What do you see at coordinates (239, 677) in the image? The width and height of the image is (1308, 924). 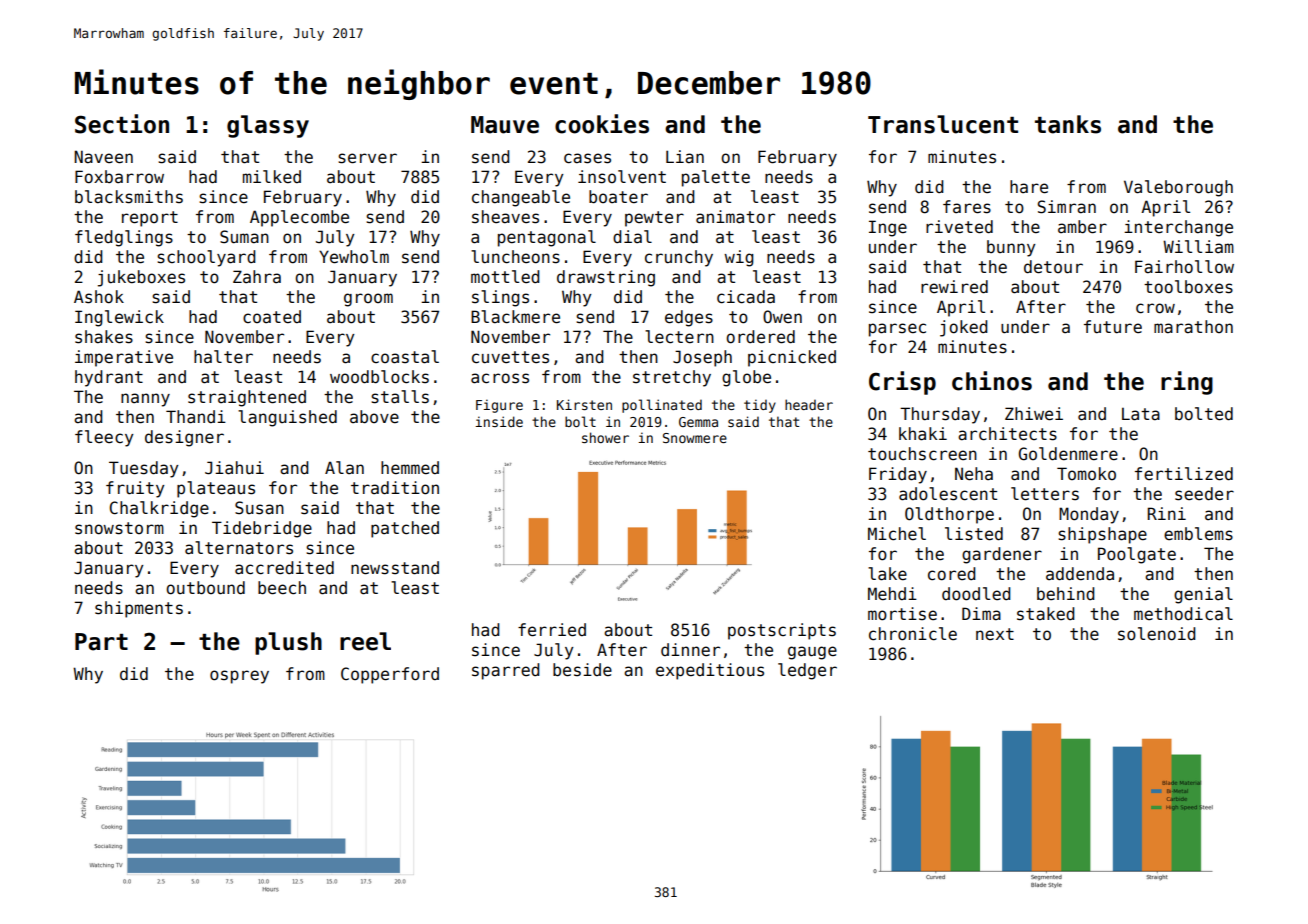 I see `osprey` at bounding box center [239, 677].
